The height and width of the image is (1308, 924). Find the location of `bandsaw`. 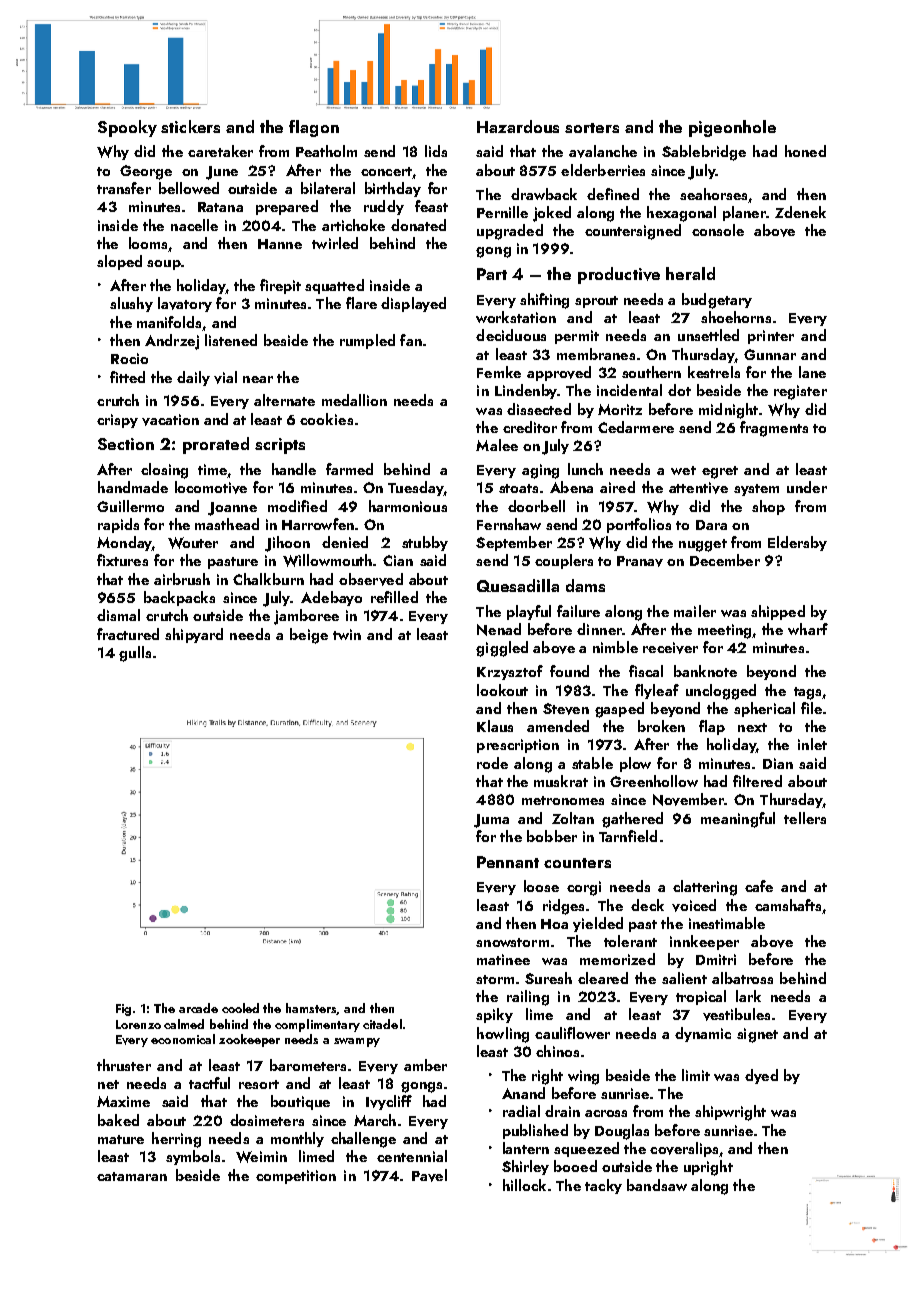

bandsaw is located at coordinates (657, 1185).
